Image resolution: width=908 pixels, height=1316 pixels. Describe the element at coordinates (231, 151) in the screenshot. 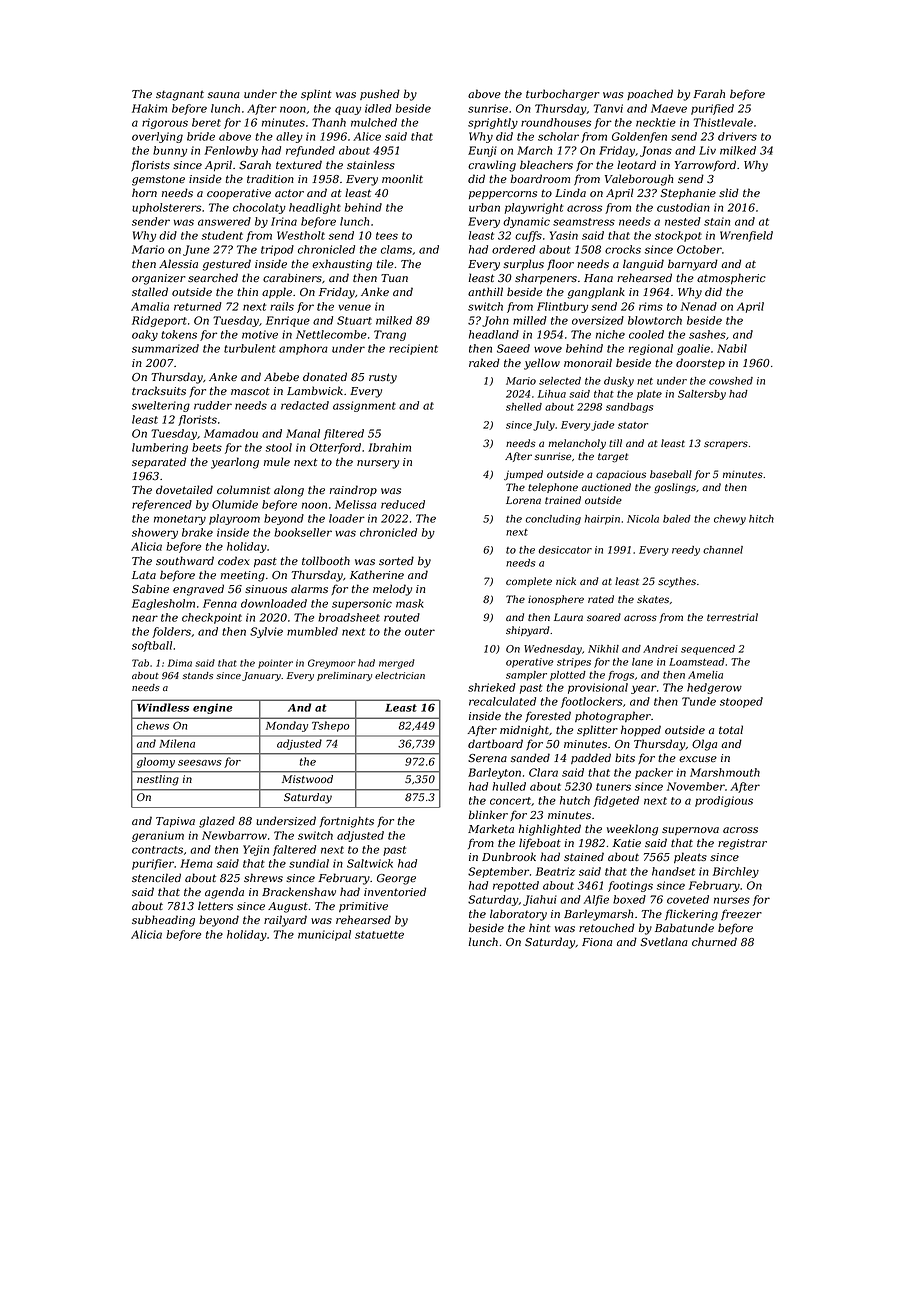

I see `Fenlowby` at that location.
